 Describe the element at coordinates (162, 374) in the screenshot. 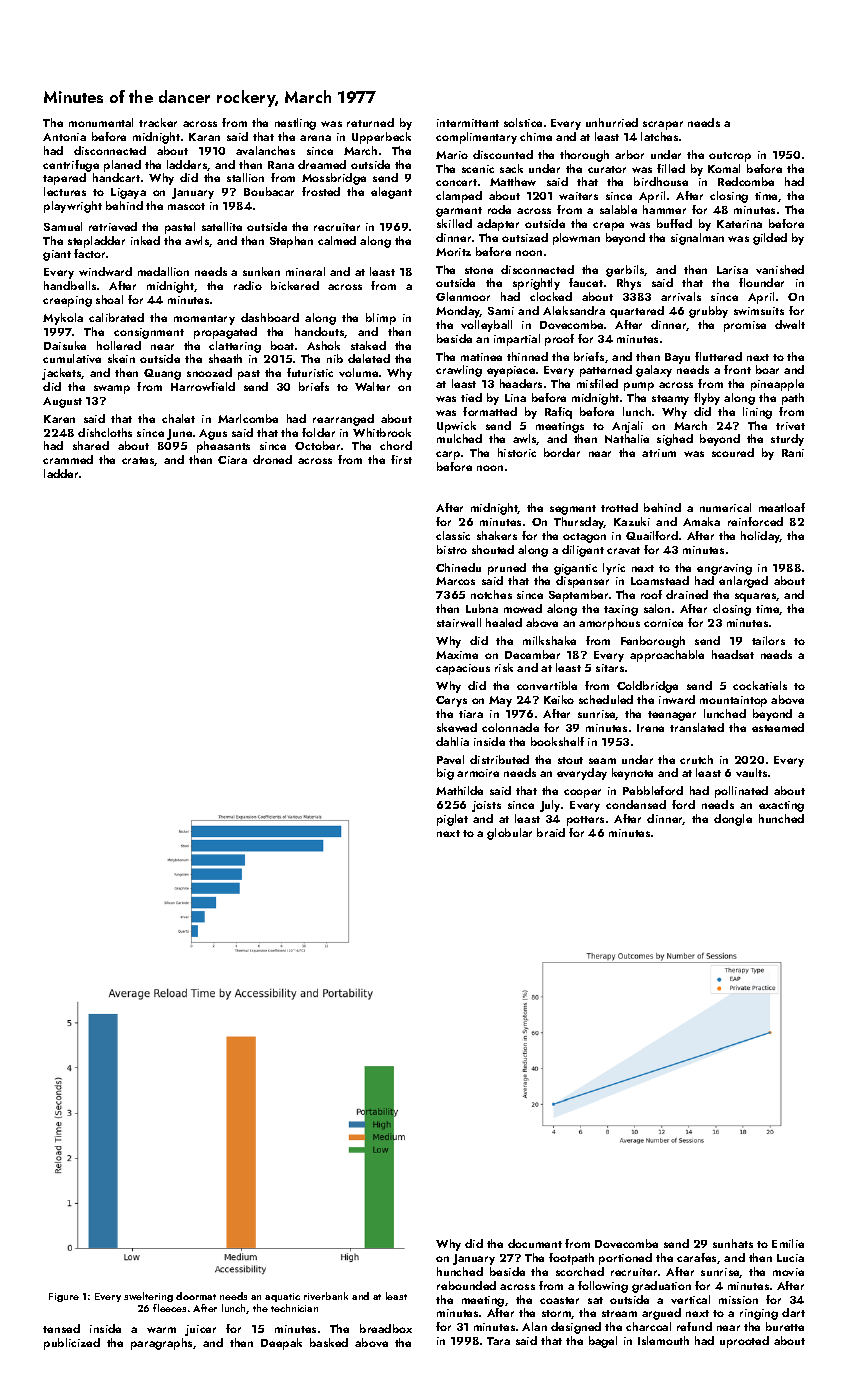

I see `Quang` at that location.
